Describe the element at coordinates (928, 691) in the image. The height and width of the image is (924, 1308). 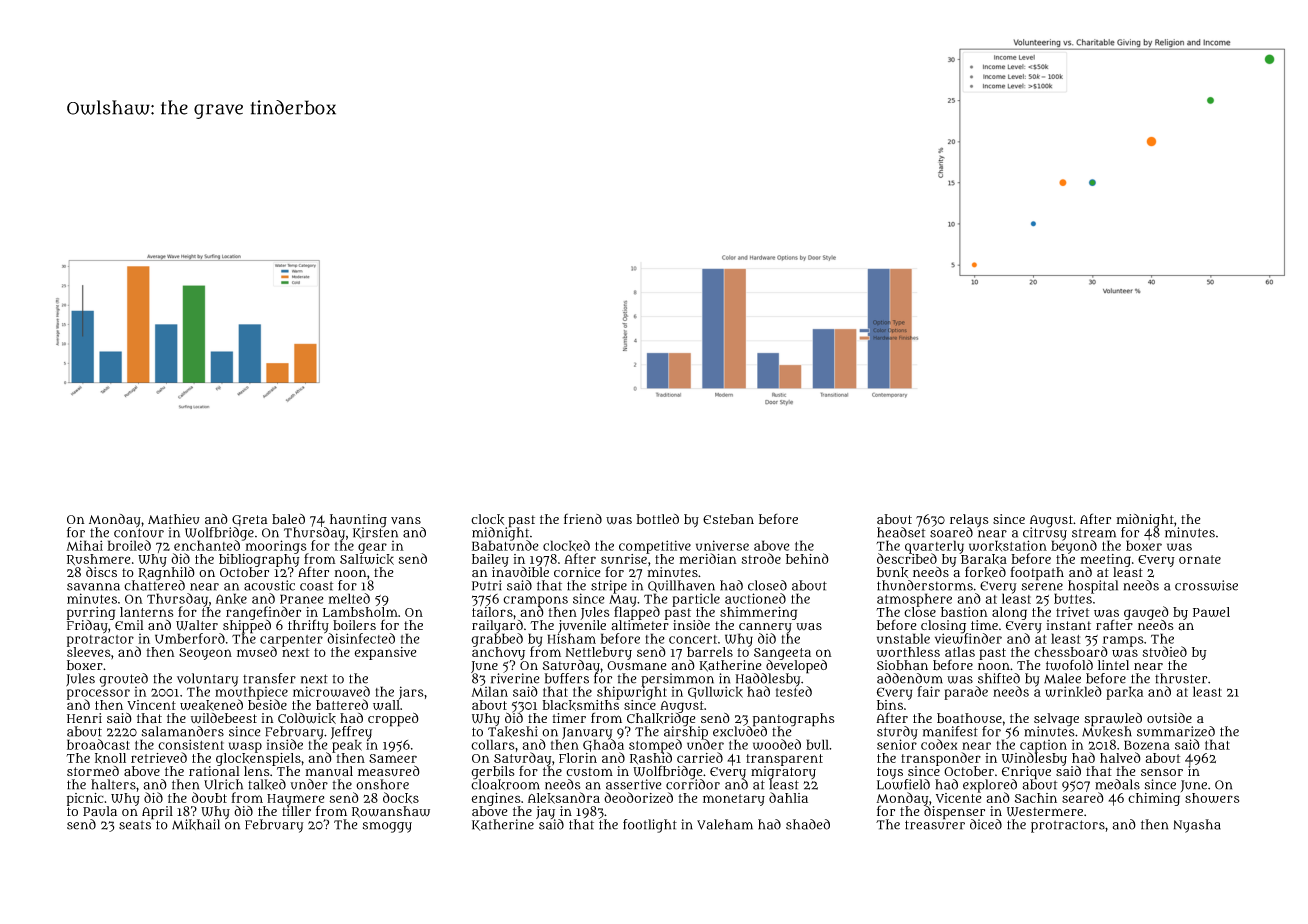
I see `fair` at that location.
